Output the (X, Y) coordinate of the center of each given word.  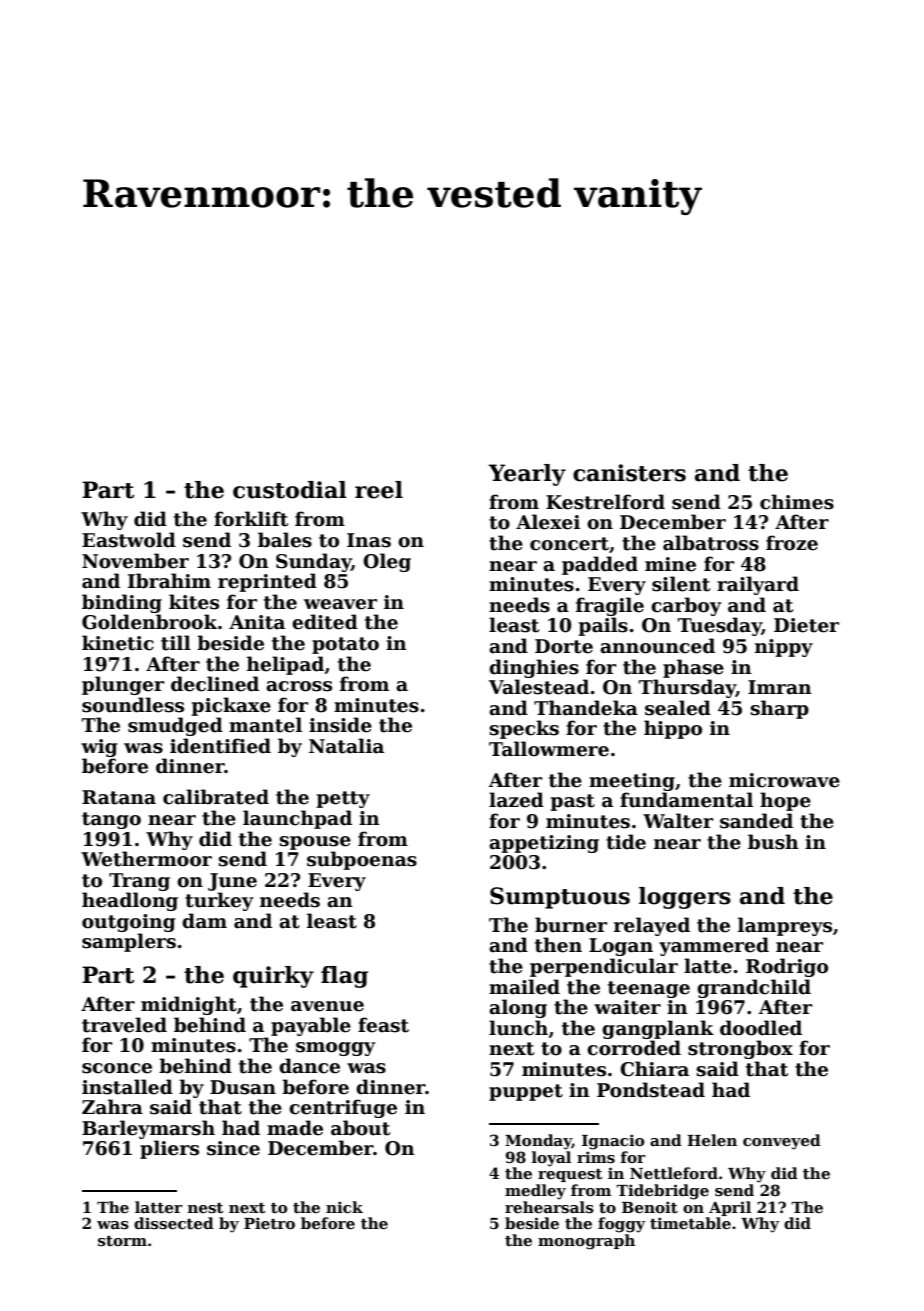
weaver (340, 604)
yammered (714, 946)
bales (285, 540)
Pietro (269, 1223)
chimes (797, 502)
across (299, 686)
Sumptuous (560, 898)
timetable (690, 1223)
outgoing (129, 923)
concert (569, 544)
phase (693, 668)
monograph (586, 1242)
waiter (627, 1007)
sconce (117, 1068)
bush (773, 842)
